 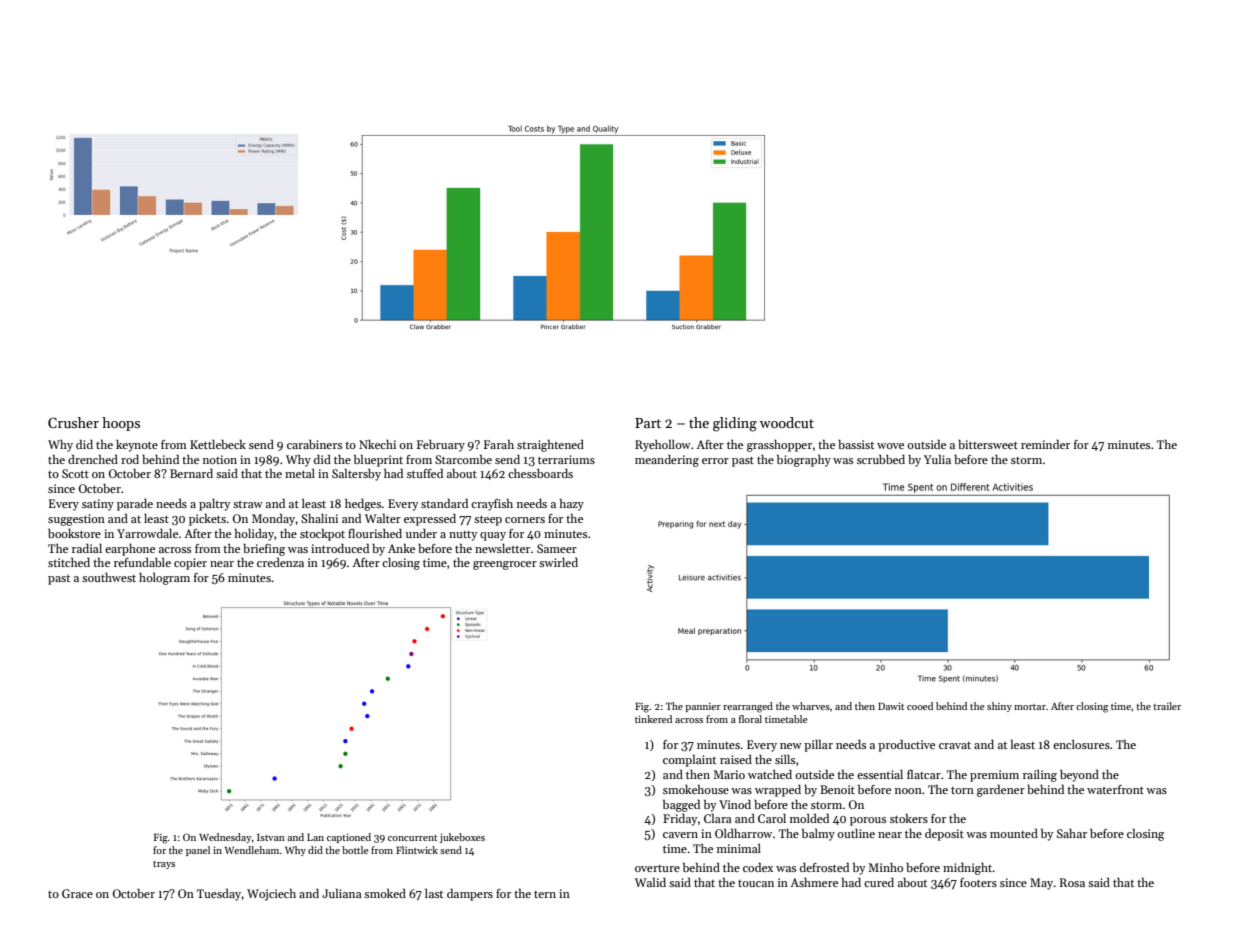 What do you see at coordinates (545, 894) in the page?
I see `tern` at bounding box center [545, 894].
